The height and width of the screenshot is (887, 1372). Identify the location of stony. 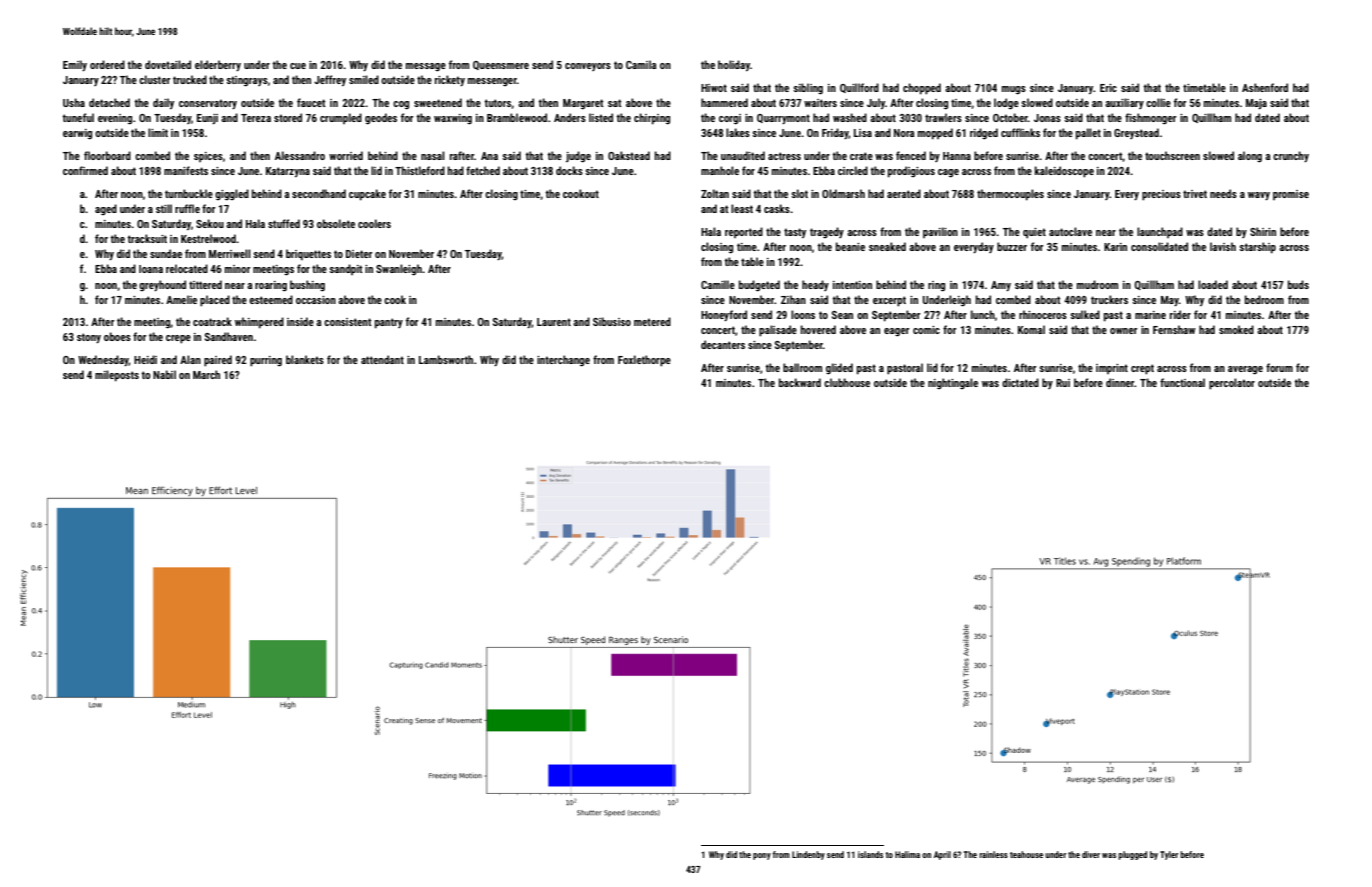
(89, 338).
